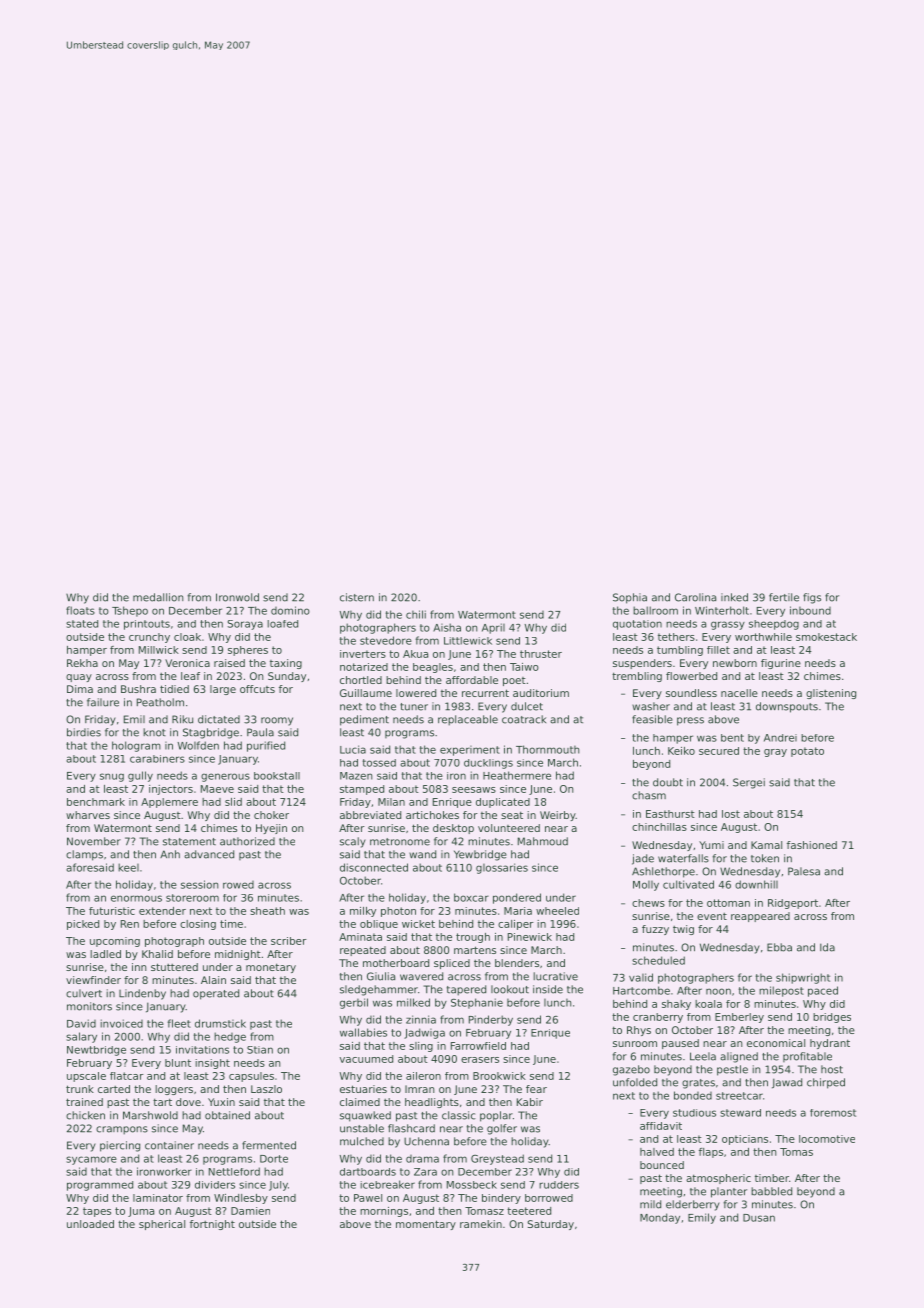  What do you see at coordinates (728, 625) in the screenshot?
I see `grassy` at bounding box center [728, 625].
